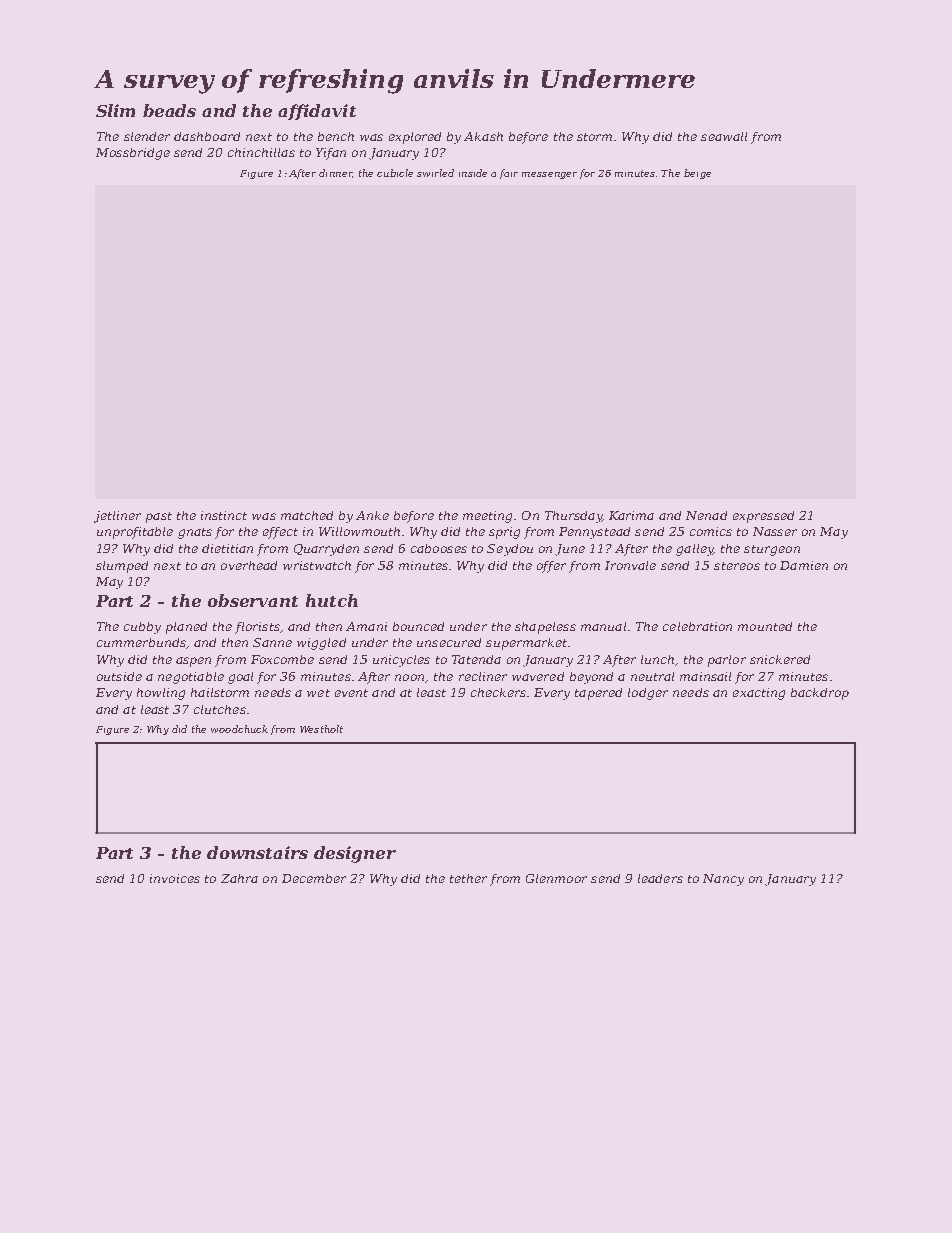 The height and width of the screenshot is (1233, 952). Describe the element at coordinates (415, 138) in the screenshot. I see `explored` at that location.
